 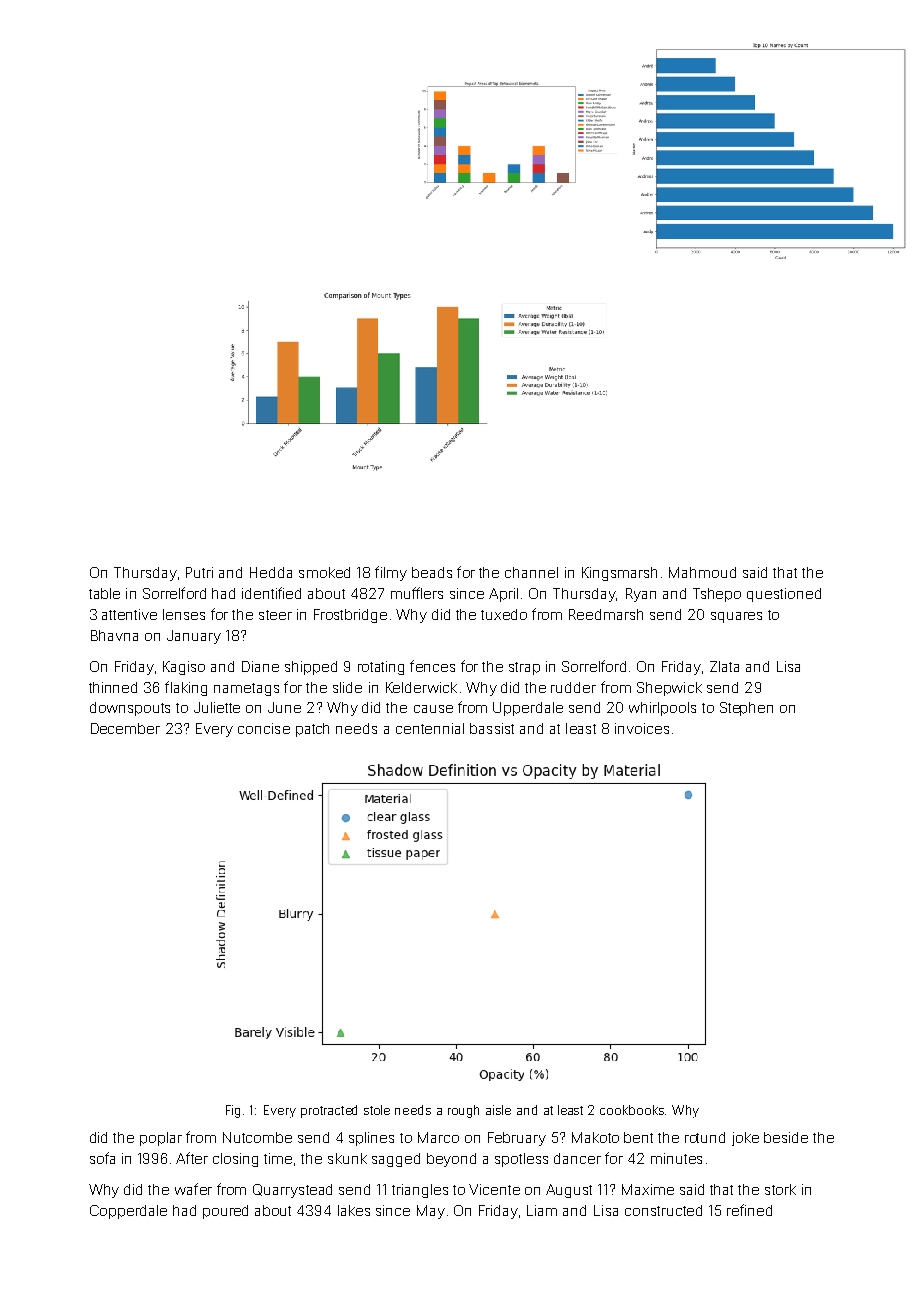 What do you see at coordinates (642, 728) in the screenshot?
I see `invoices` at bounding box center [642, 728].
